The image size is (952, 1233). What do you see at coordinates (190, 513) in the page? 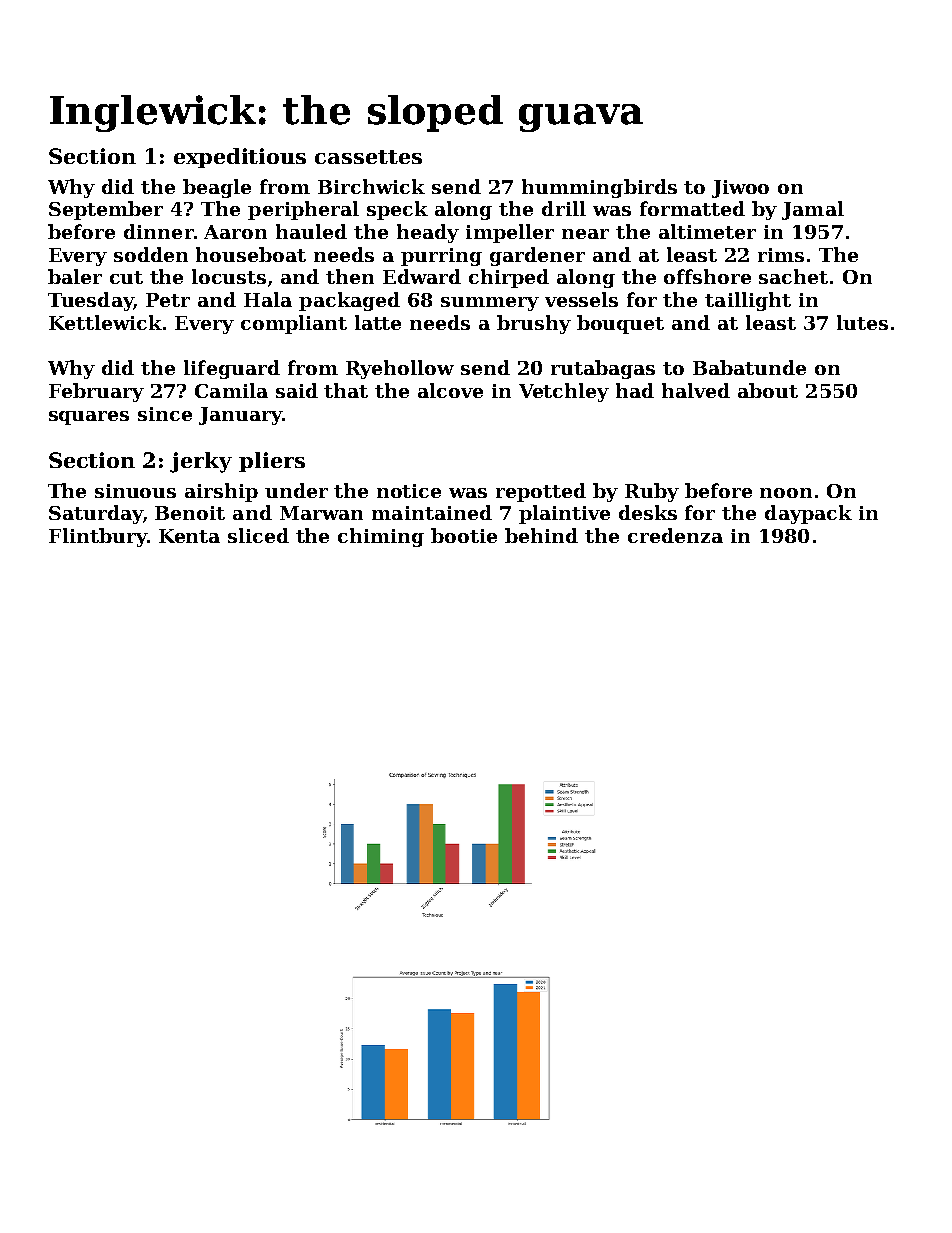
I see `Benoit` at bounding box center [190, 513].
